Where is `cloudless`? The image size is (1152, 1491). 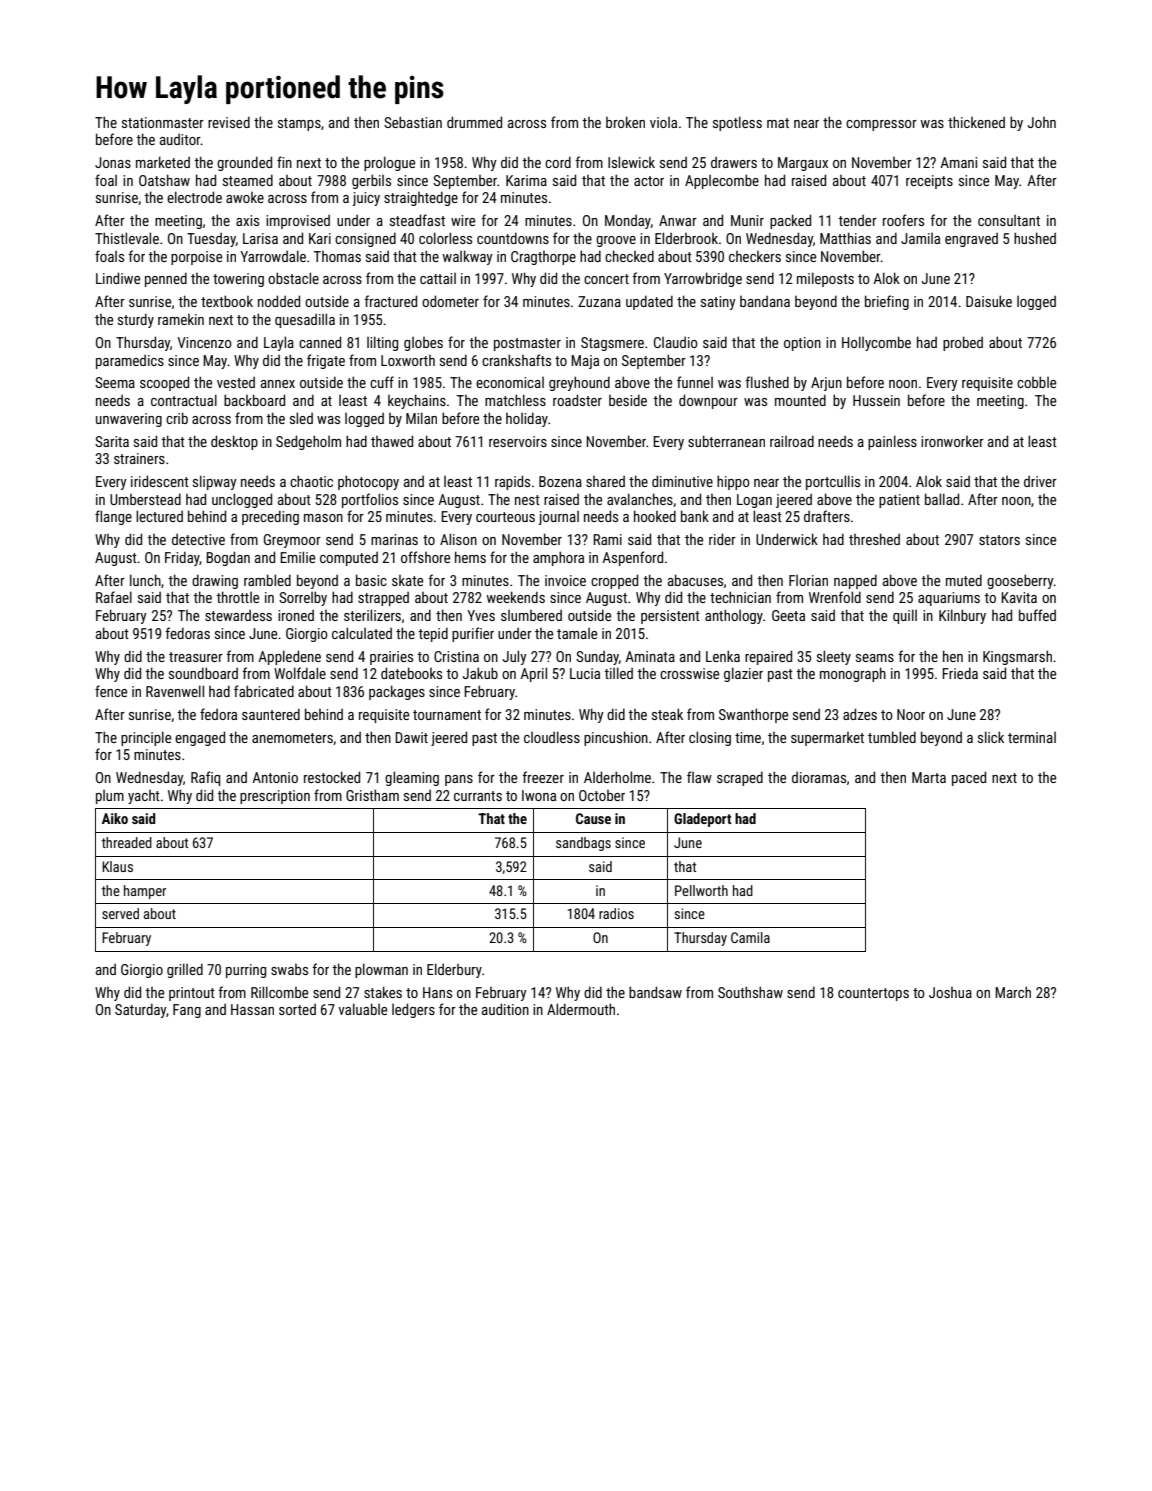 cloudless is located at coordinates (552, 737).
